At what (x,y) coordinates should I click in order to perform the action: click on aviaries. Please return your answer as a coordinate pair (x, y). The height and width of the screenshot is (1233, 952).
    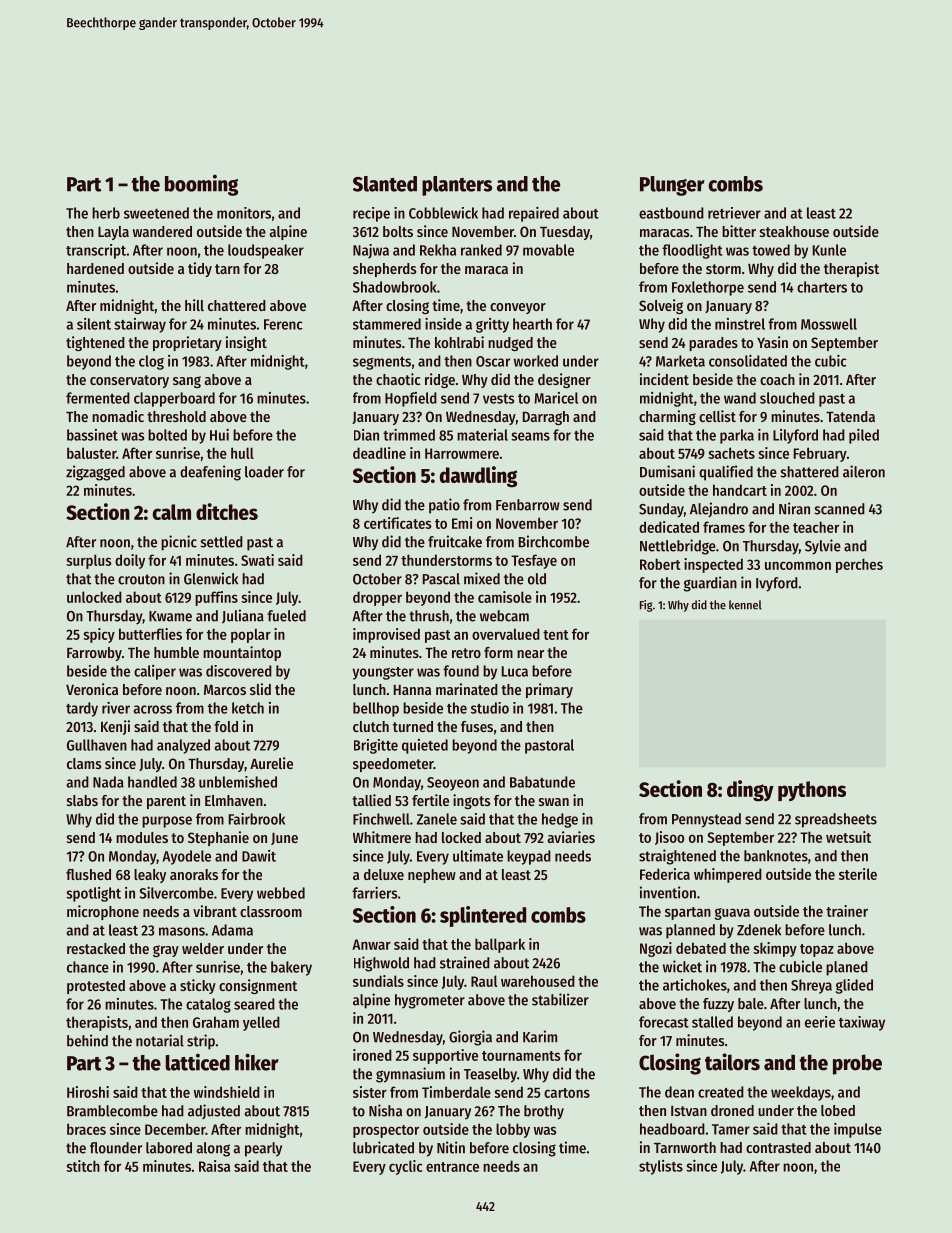
    Looking at the image, I should click on (571, 837).
